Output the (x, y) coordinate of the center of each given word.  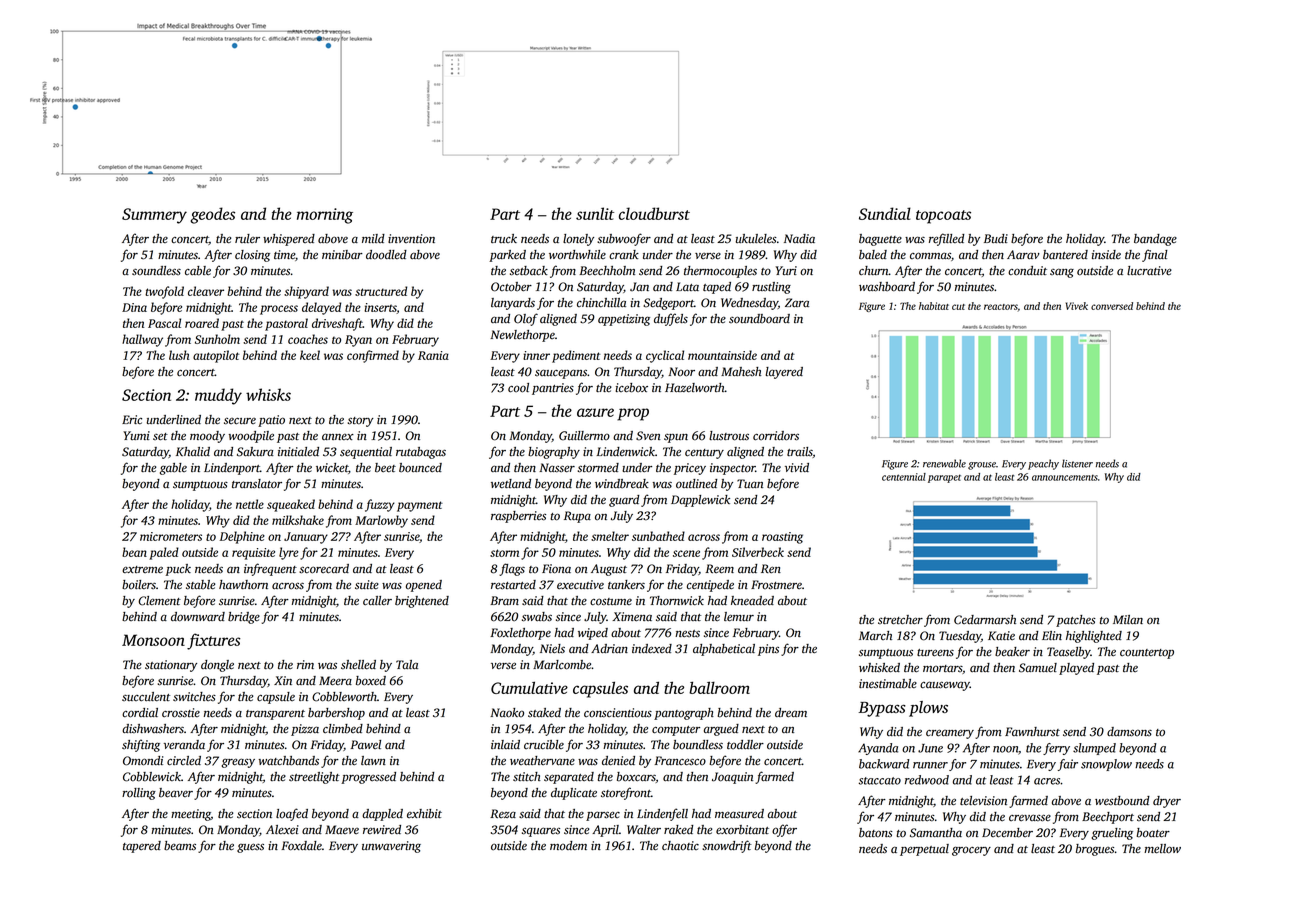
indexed (652, 649)
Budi (996, 238)
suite (367, 585)
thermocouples (720, 272)
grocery (971, 851)
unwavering (391, 847)
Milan (1128, 620)
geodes (212, 215)
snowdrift (727, 846)
